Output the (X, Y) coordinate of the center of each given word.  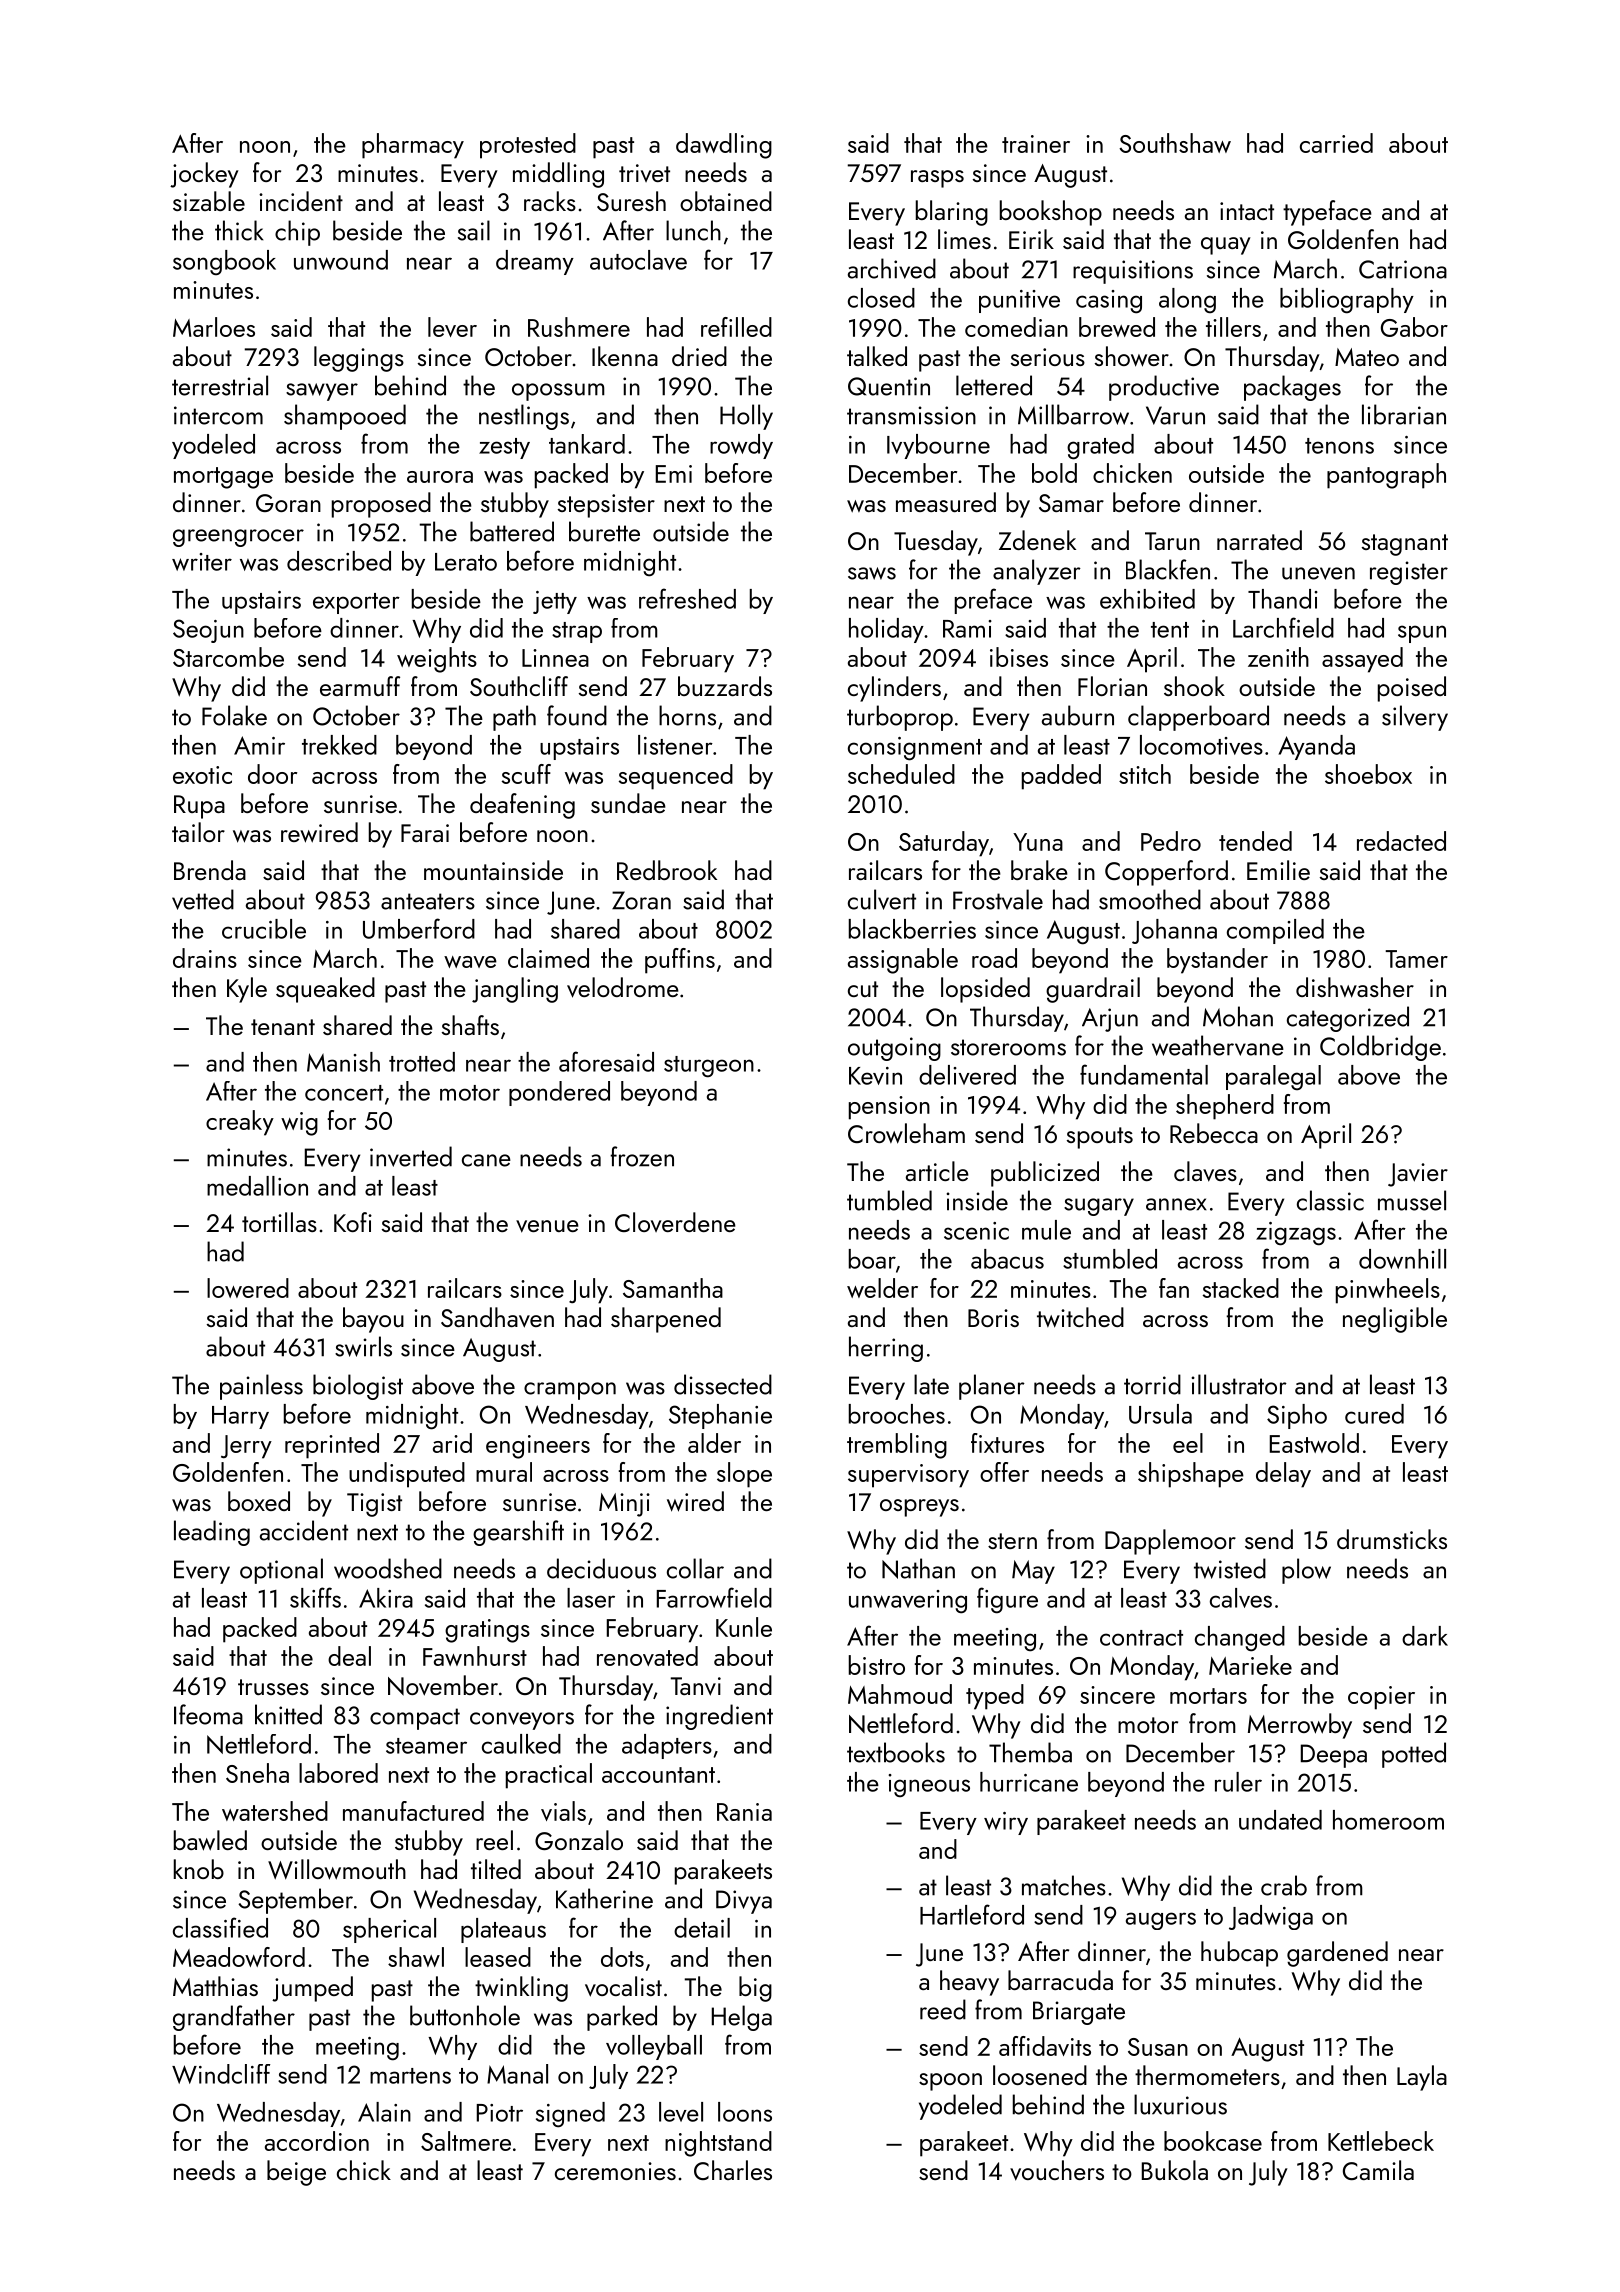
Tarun (1172, 541)
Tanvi (695, 1686)
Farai (425, 833)
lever (452, 327)
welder (882, 1288)
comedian (1016, 327)
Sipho (1297, 1416)
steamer (426, 1746)
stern (1012, 1541)
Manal (517, 2074)
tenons (1339, 446)
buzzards (725, 686)
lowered (248, 1288)
